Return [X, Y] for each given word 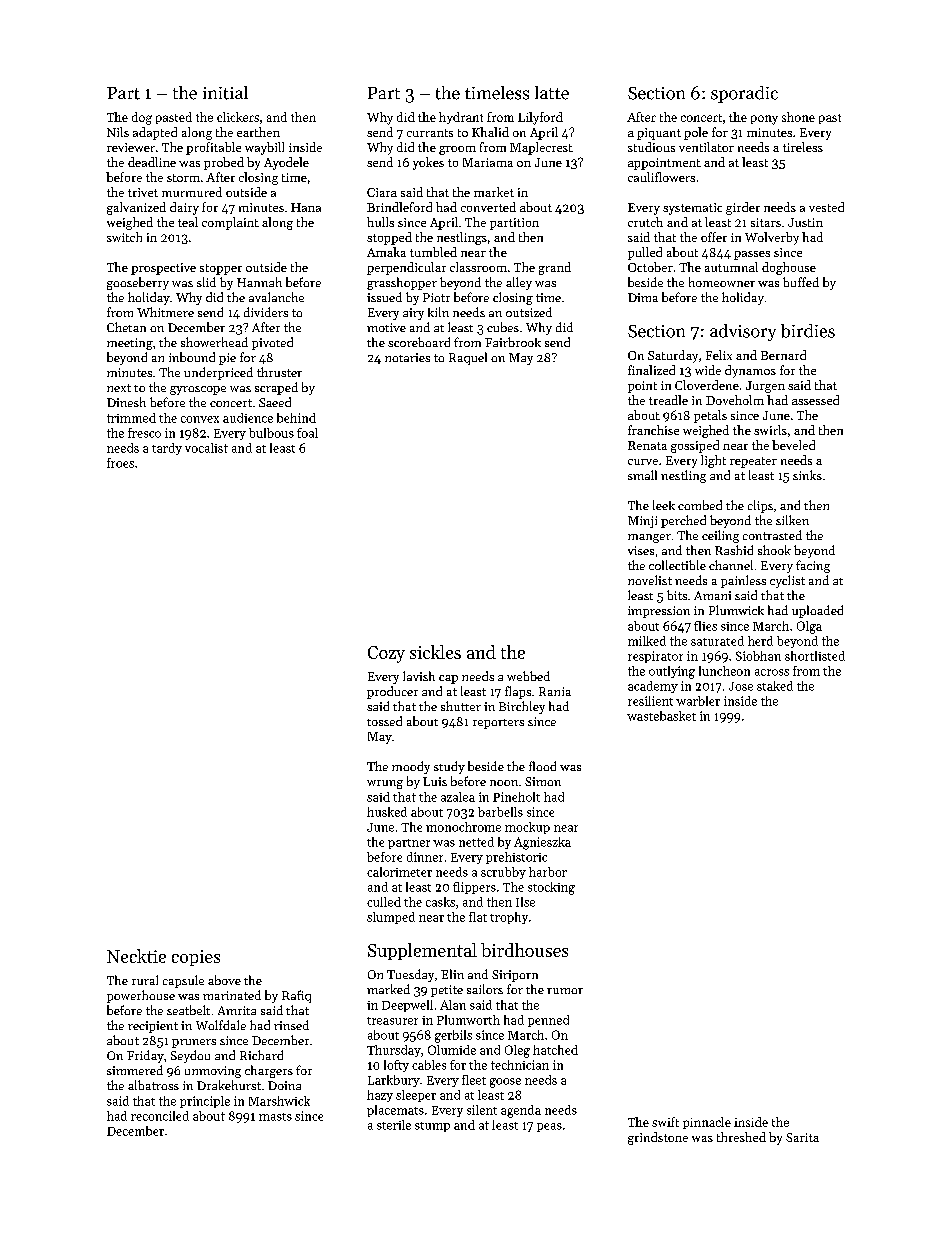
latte [552, 93]
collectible [677, 565]
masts [275, 1117]
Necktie [136, 956]
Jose [741, 686]
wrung [385, 784]
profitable [213, 148]
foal [307, 433]
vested [826, 207]
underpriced [218, 373]
